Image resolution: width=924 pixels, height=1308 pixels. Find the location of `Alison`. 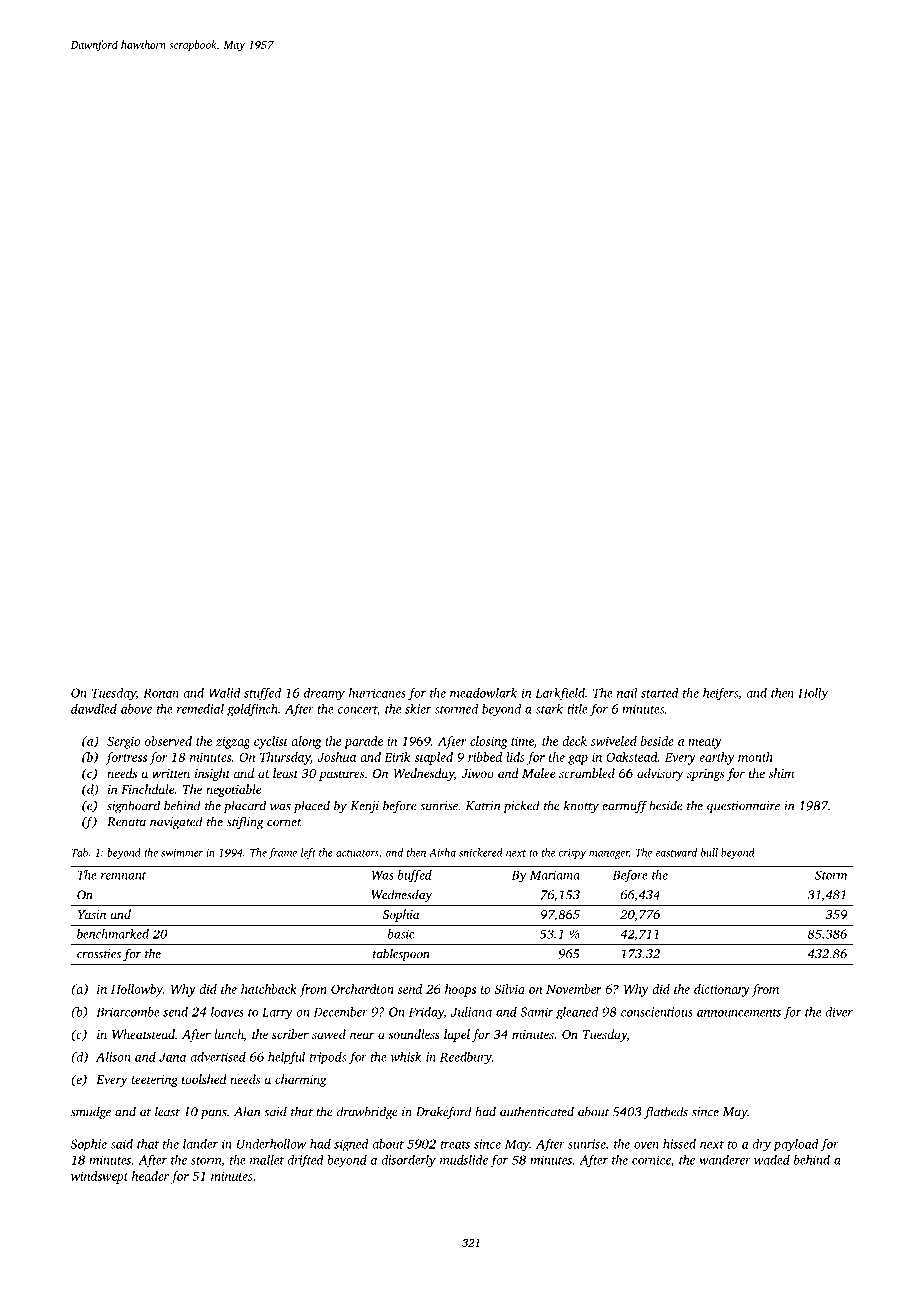

Alison is located at coordinates (113, 1057).
